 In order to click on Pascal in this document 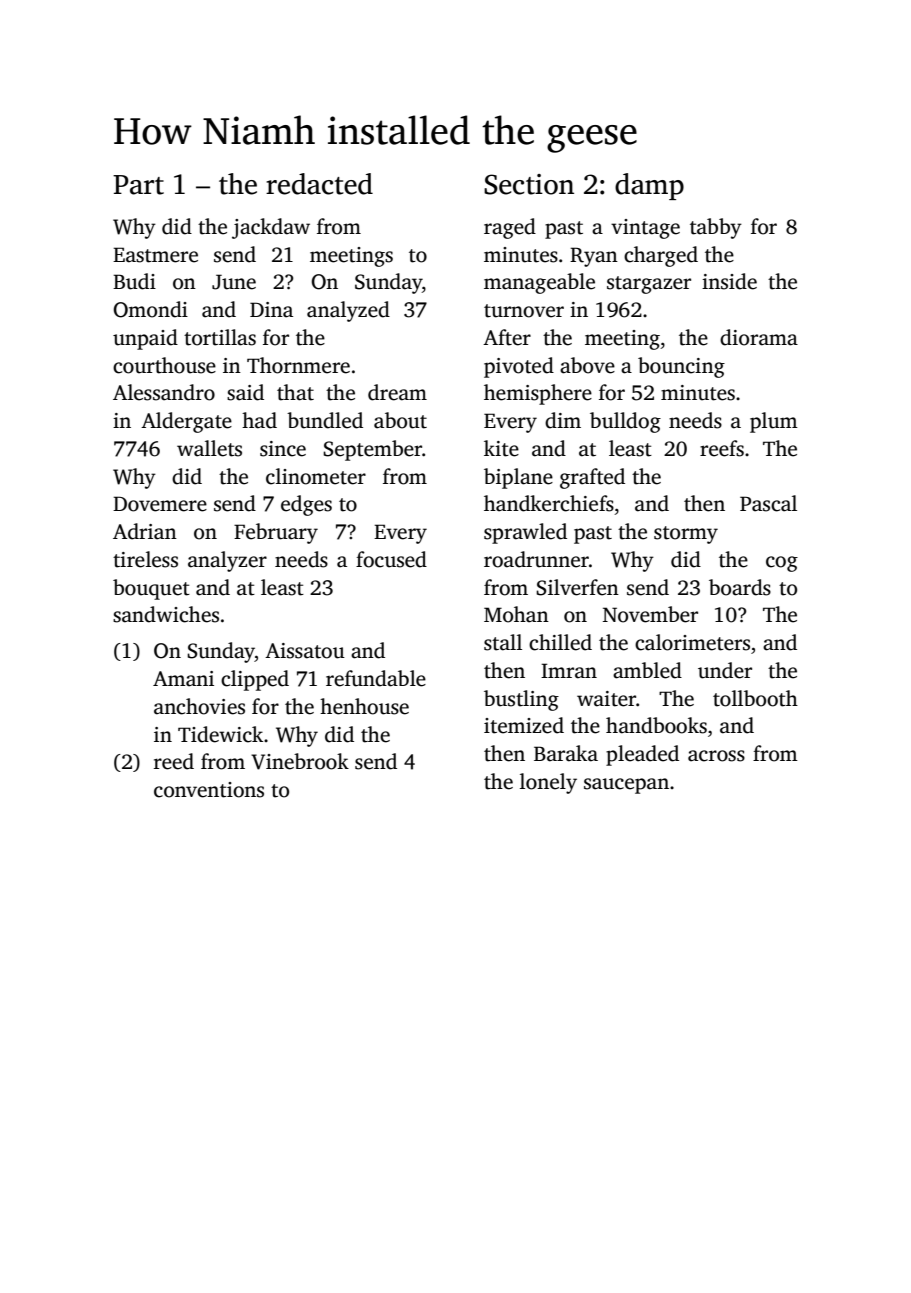, I will do `click(768, 503)`.
